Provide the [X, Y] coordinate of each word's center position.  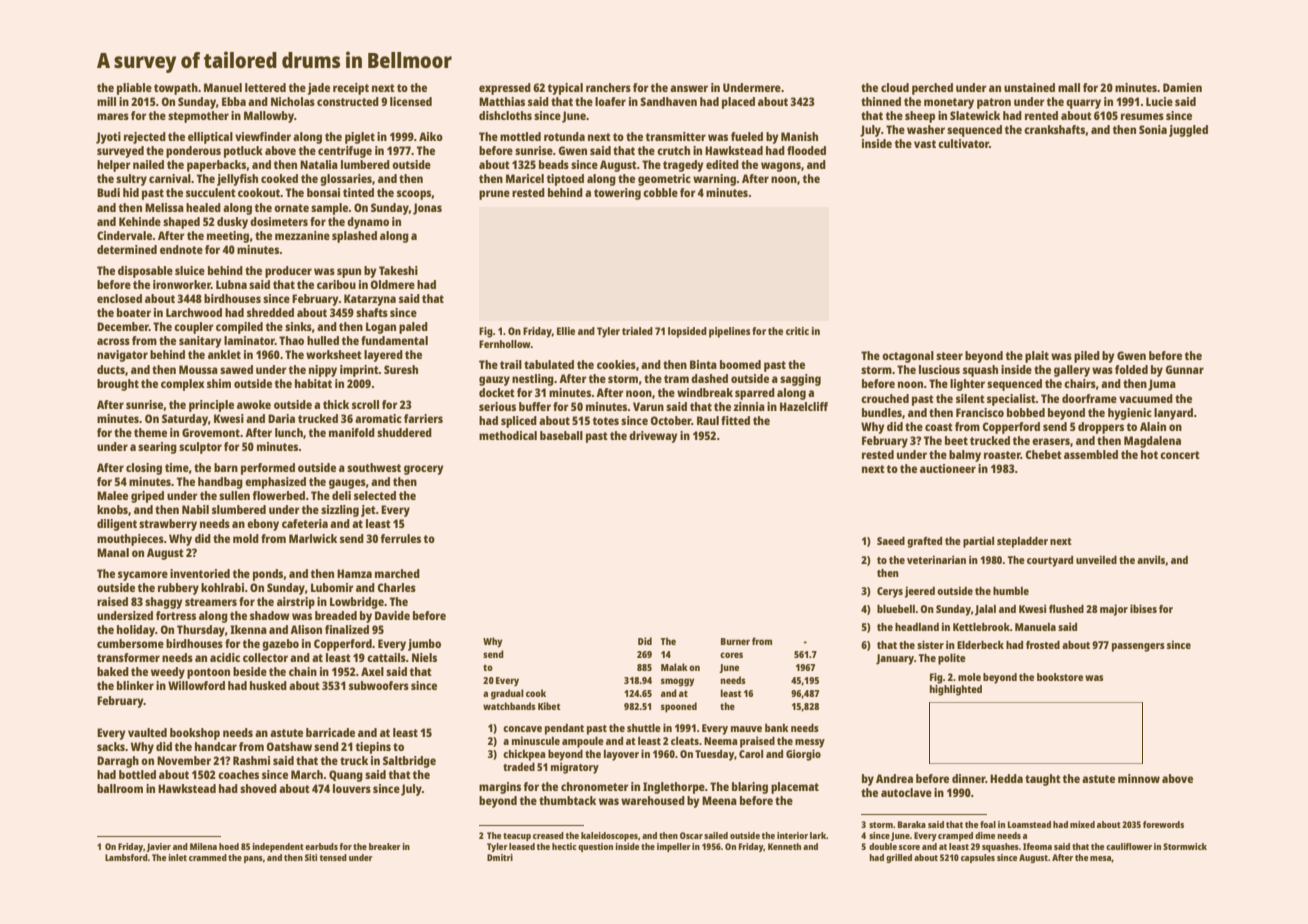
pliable [134, 89]
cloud [895, 87]
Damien [1182, 87]
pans [253, 859]
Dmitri [500, 857]
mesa [1100, 858]
